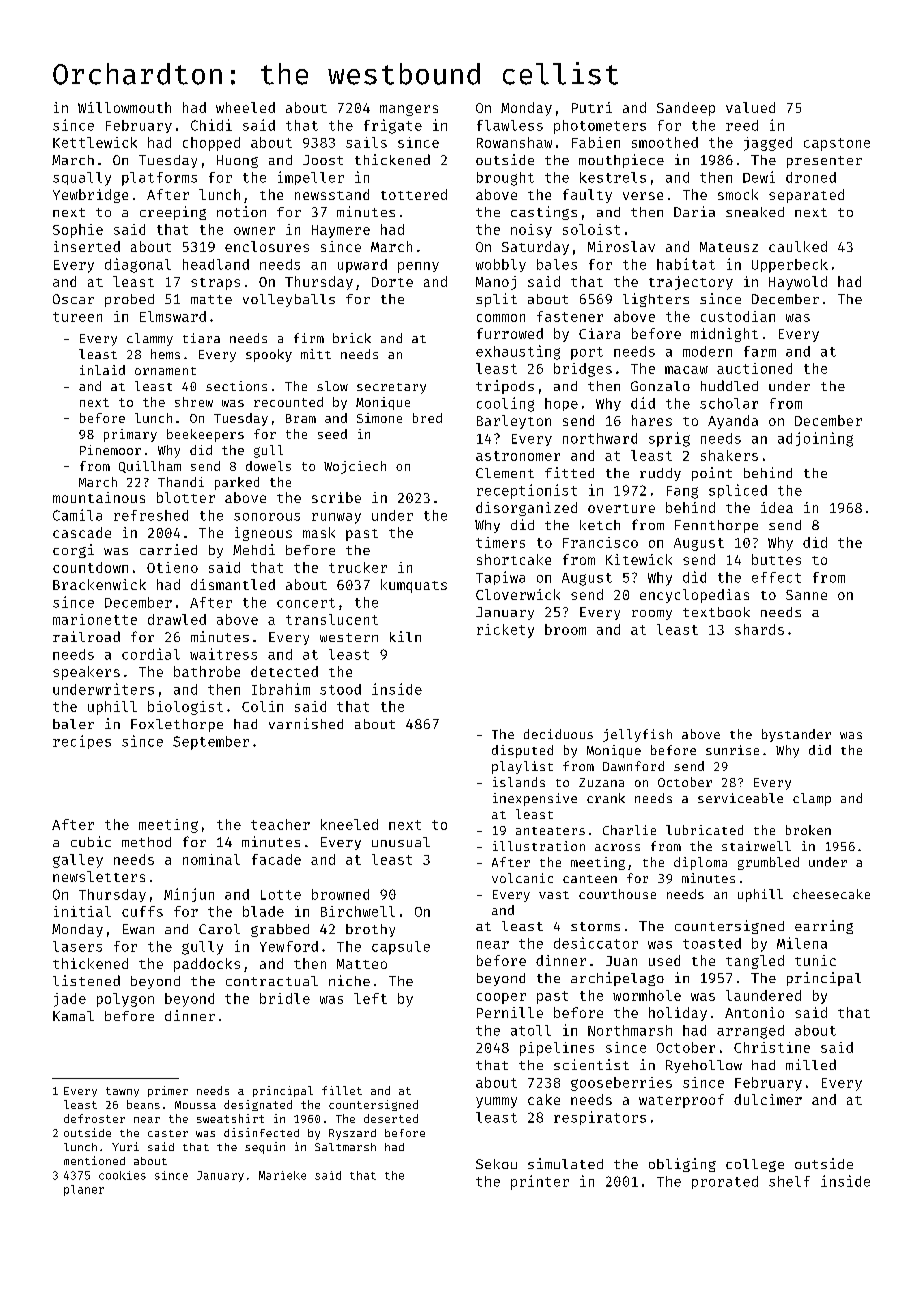 The height and width of the image is (1308, 924). I want to click on lighters, so click(656, 300).
